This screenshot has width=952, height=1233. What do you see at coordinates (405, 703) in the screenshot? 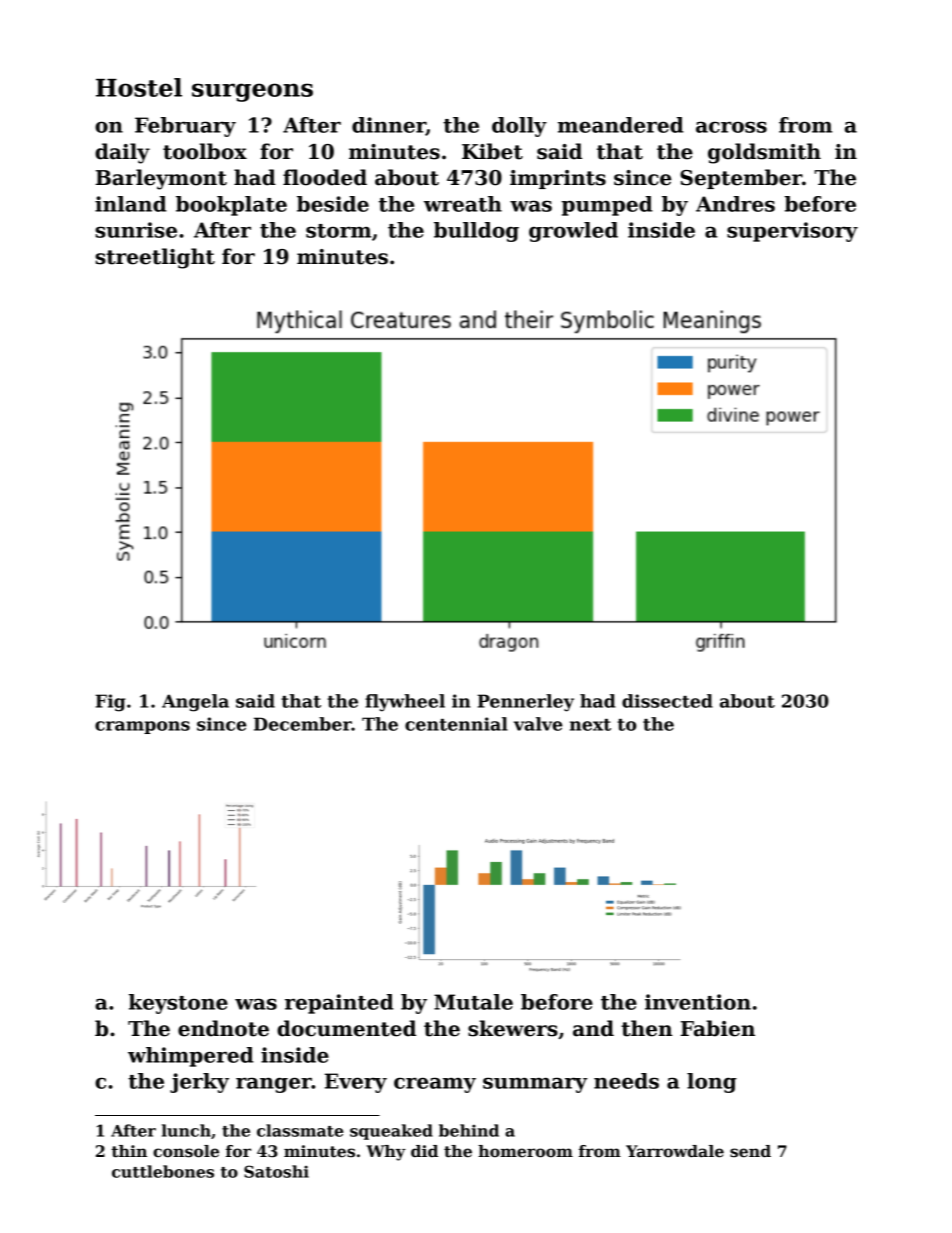
I see `flywheel` at bounding box center [405, 703].
